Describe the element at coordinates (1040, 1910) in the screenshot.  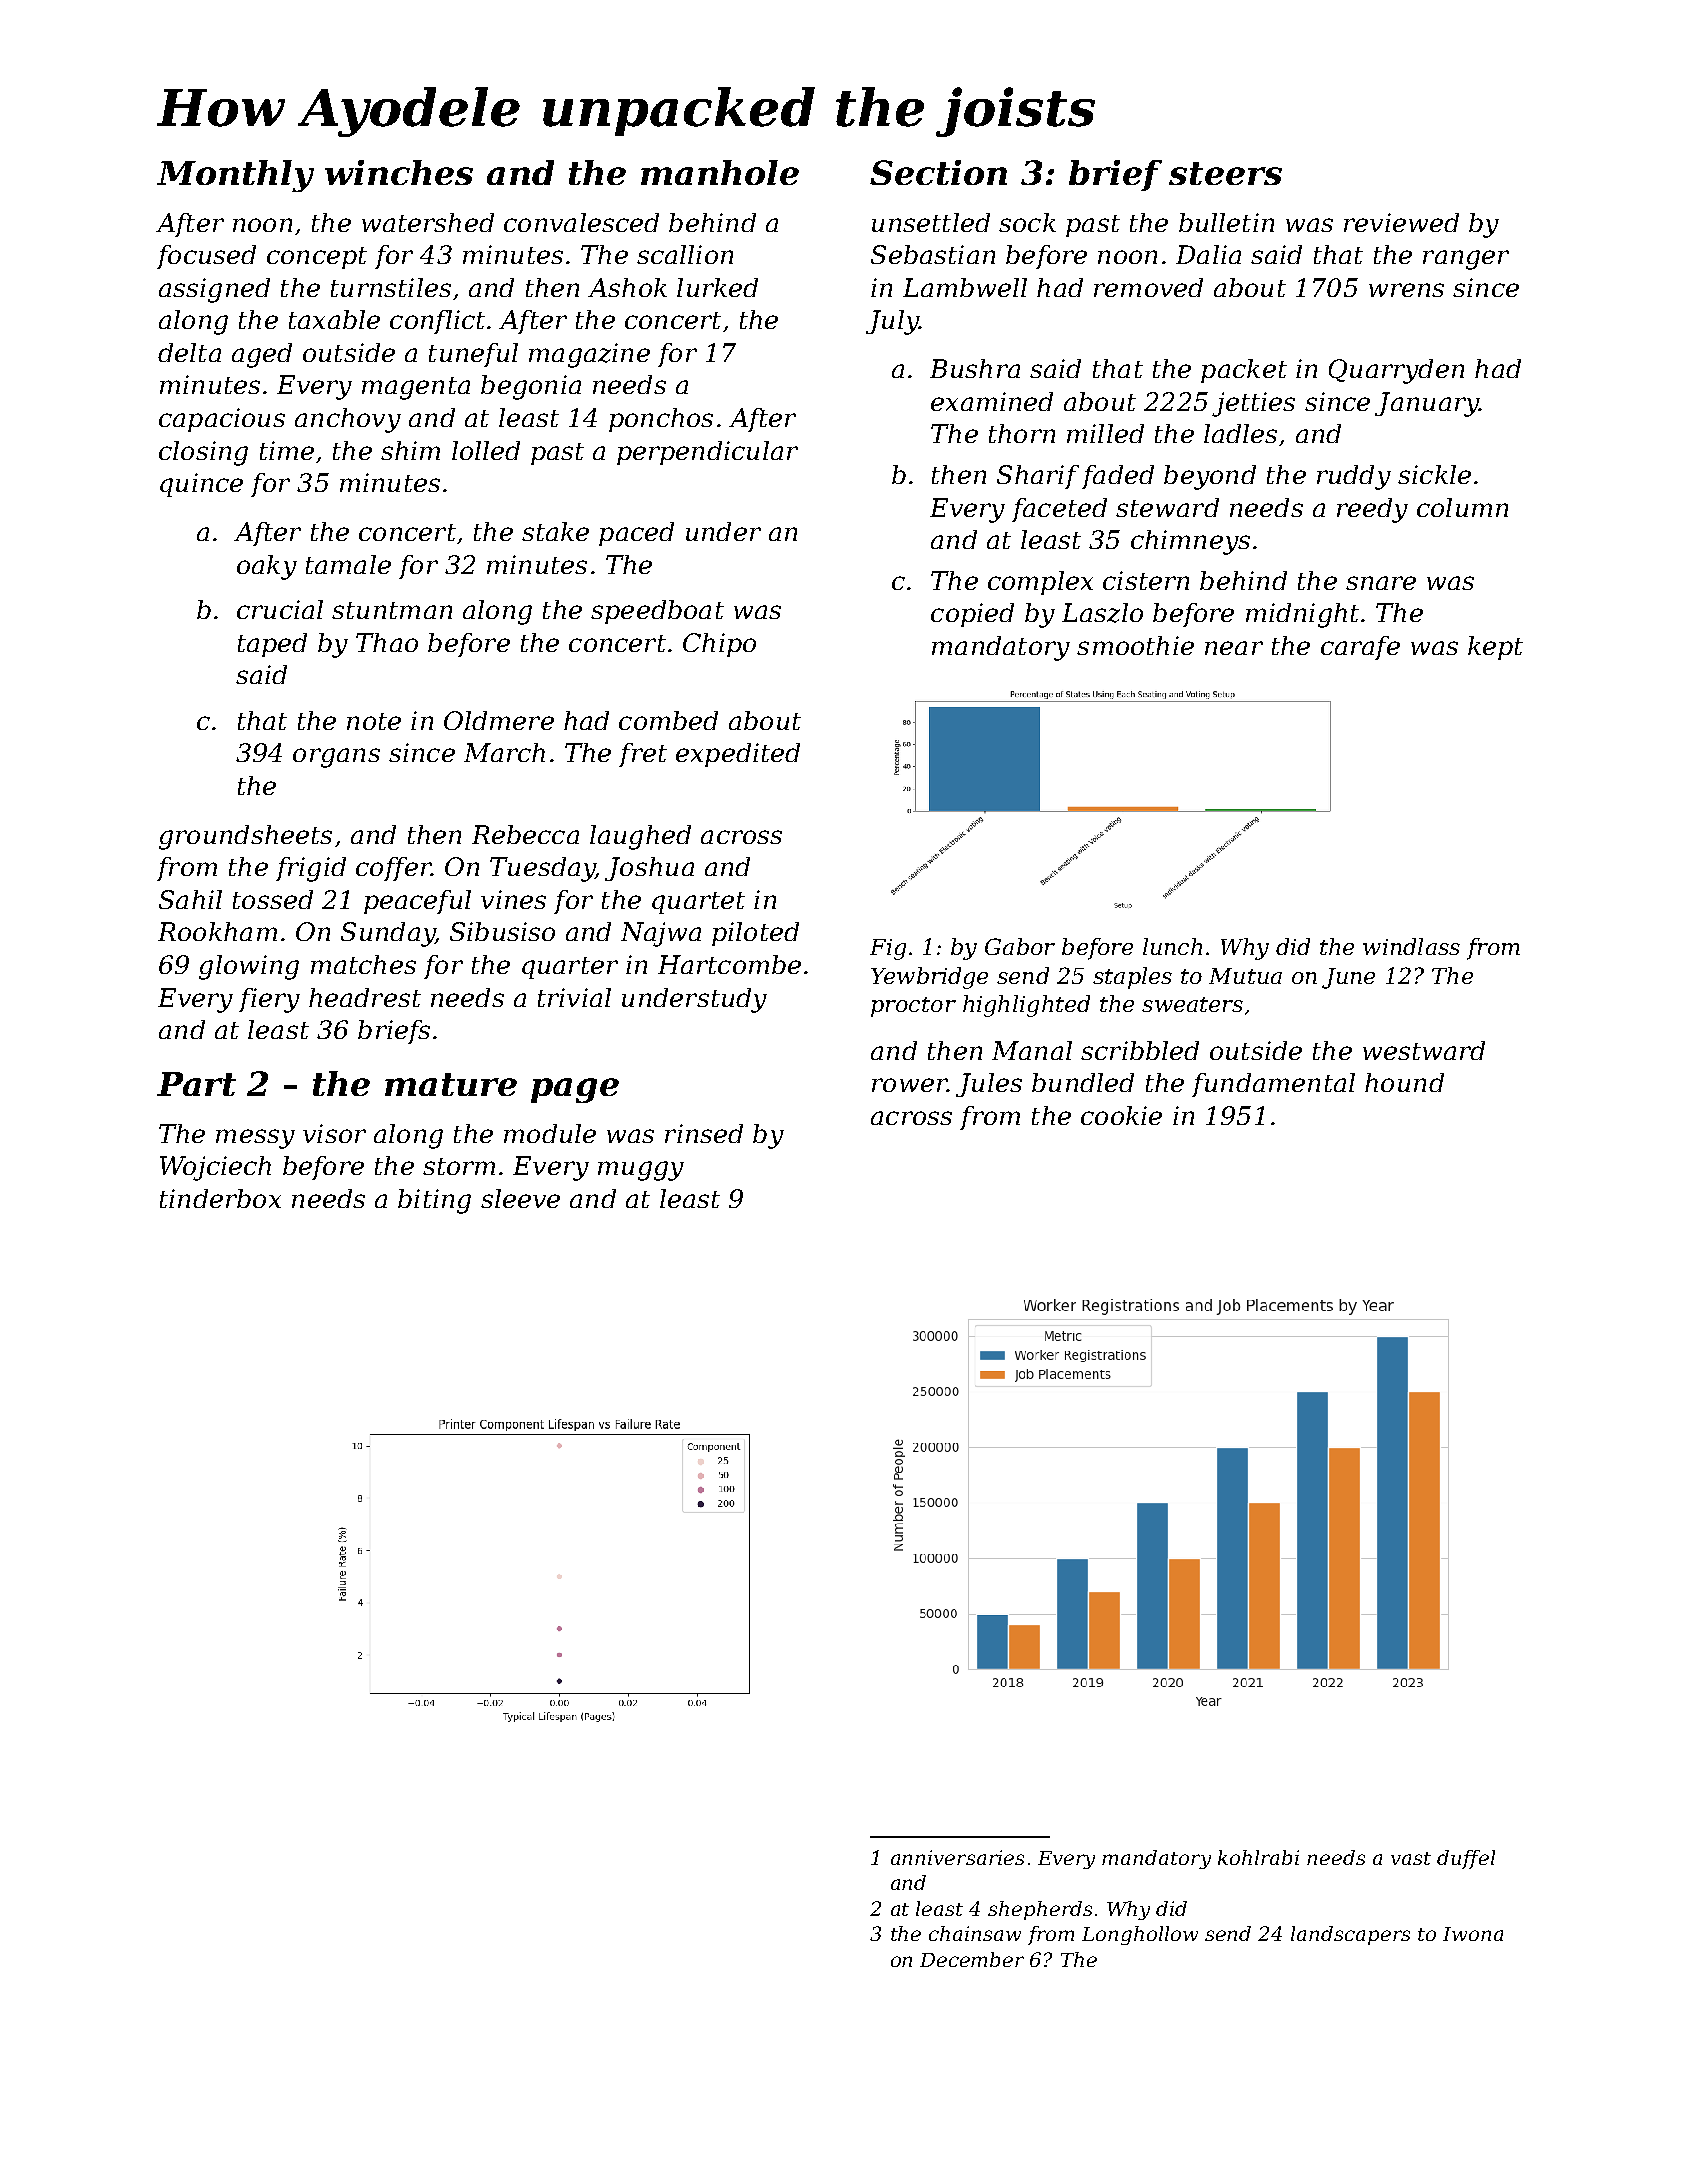
I see `shepherds` at that location.
